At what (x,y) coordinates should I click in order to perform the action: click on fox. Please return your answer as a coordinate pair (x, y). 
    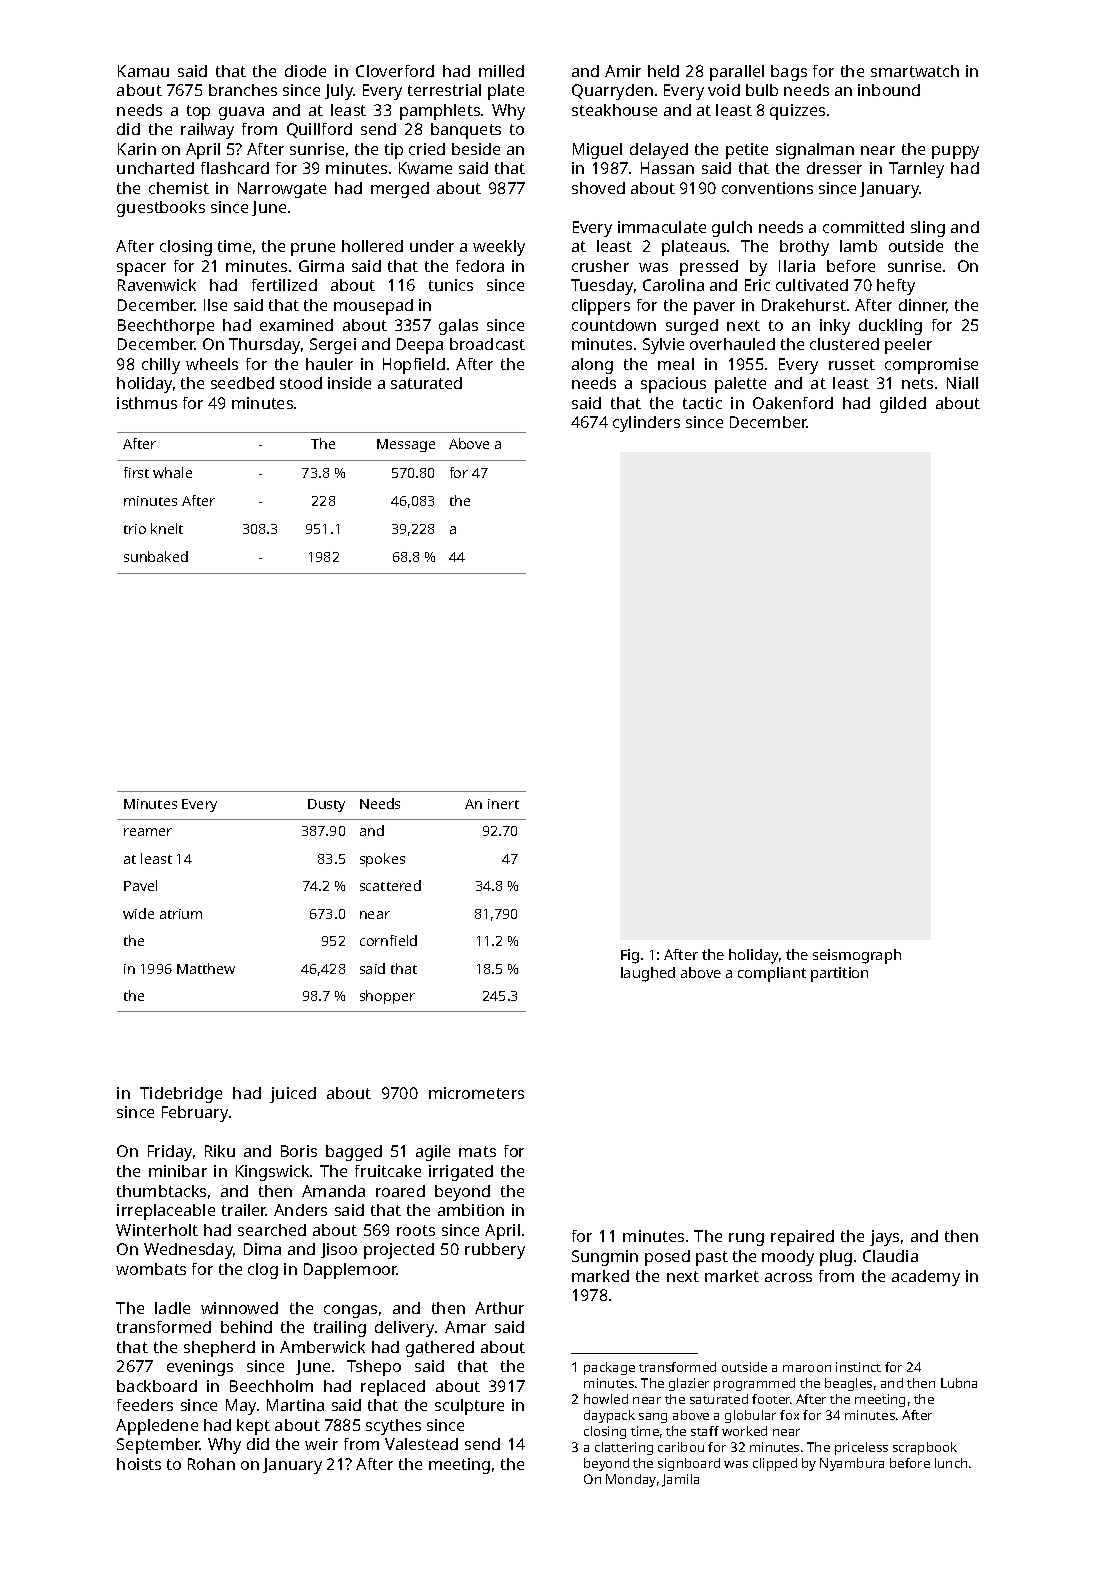
    Looking at the image, I should click on (789, 1415).
